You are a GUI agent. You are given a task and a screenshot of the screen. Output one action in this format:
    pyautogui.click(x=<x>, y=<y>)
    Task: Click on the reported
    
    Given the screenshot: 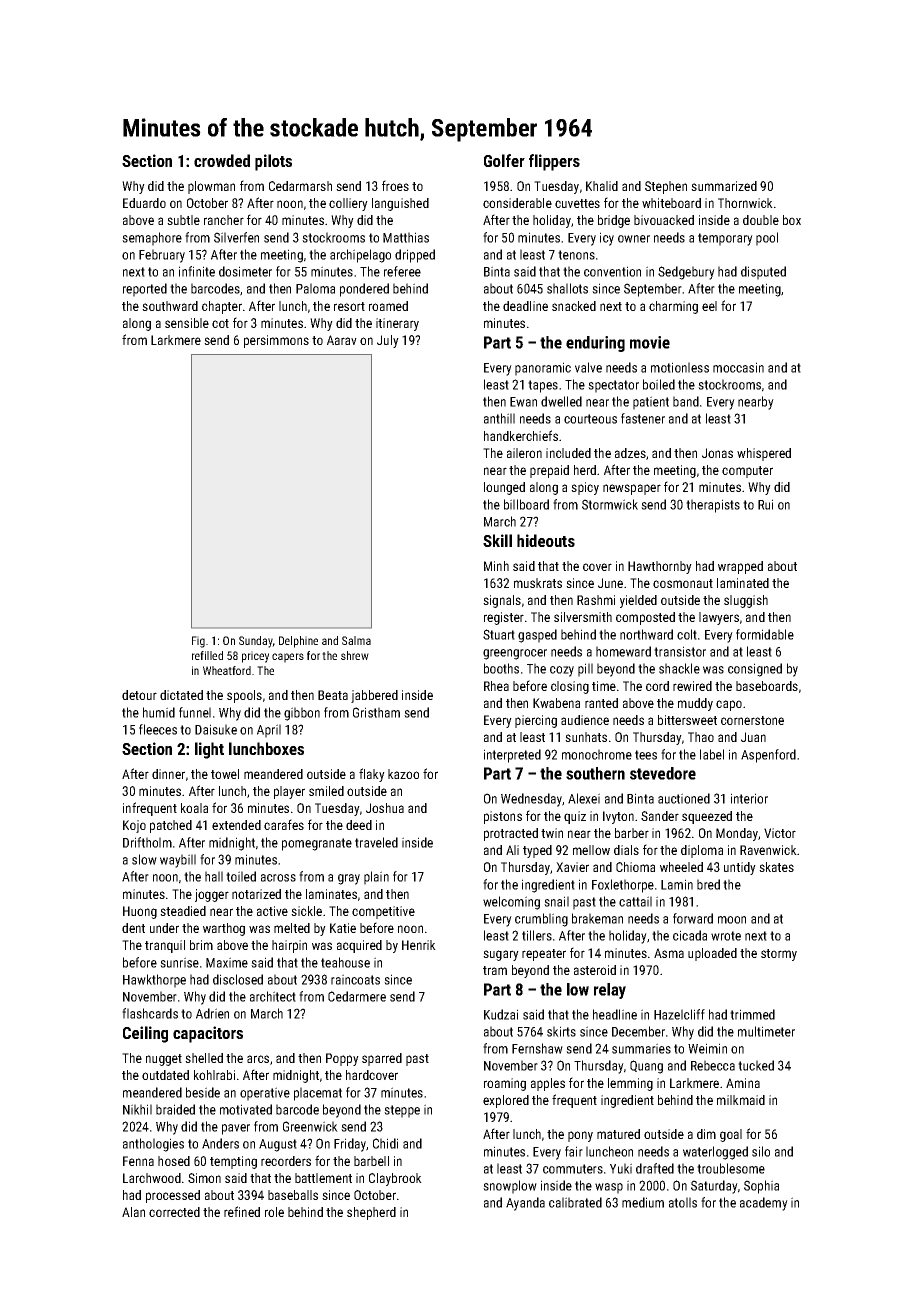 What is the action you would take?
    pyautogui.click(x=145, y=290)
